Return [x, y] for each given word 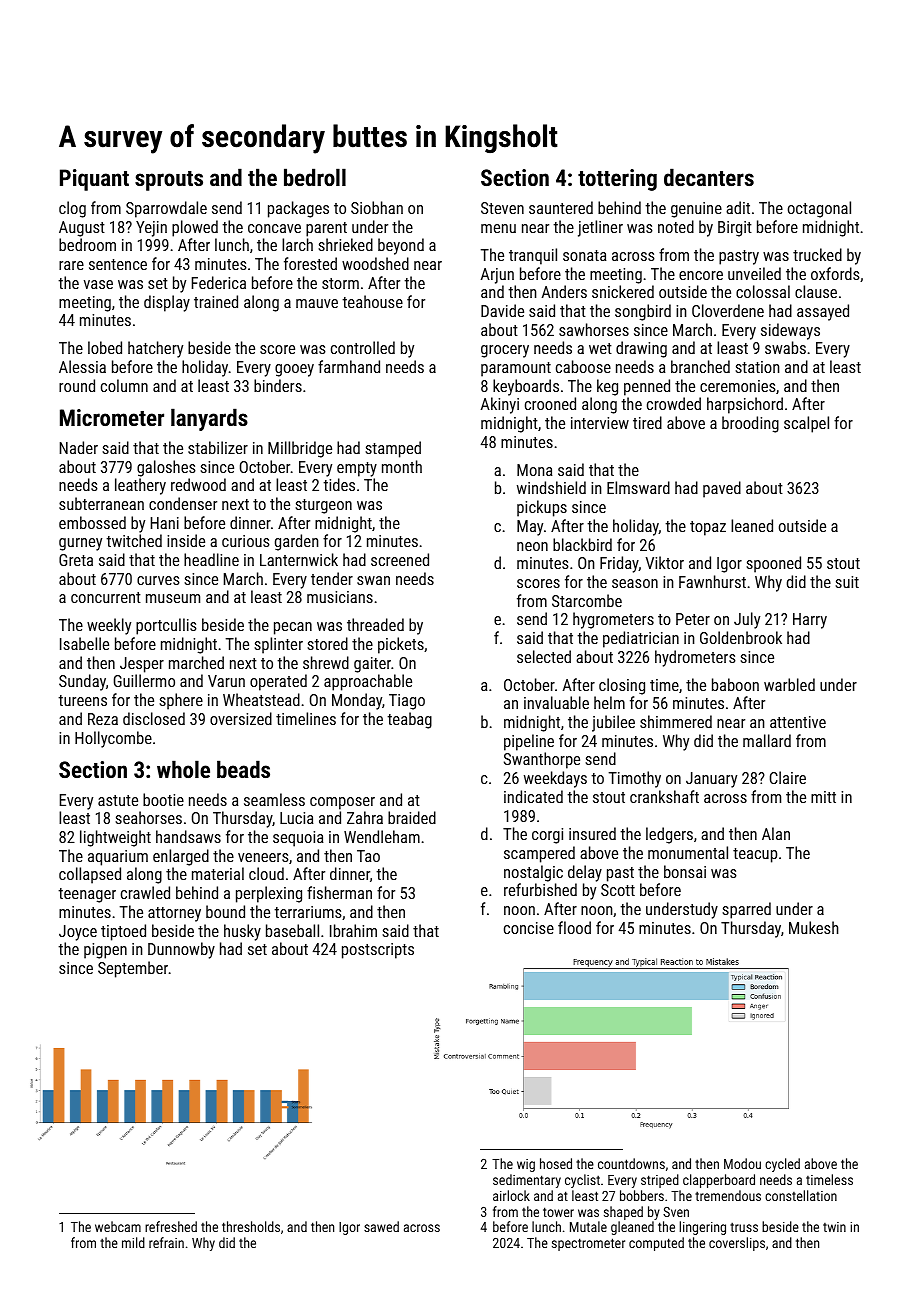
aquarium [118, 858]
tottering [617, 180]
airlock [511, 1195]
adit [738, 207]
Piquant [94, 180]
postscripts [378, 951]
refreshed [171, 1226]
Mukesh [813, 927]
